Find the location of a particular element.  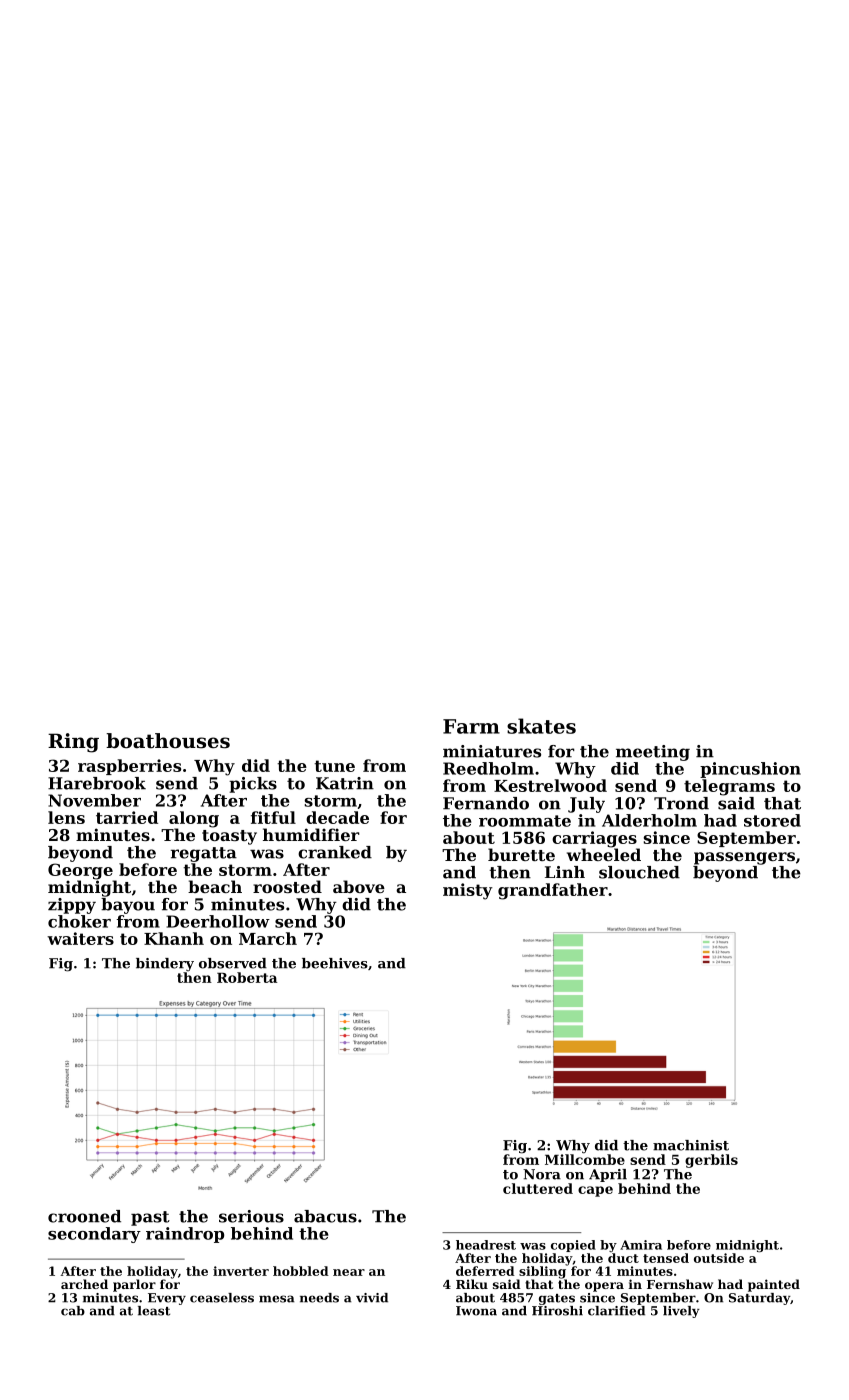

cranked is located at coordinates (335, 852).
